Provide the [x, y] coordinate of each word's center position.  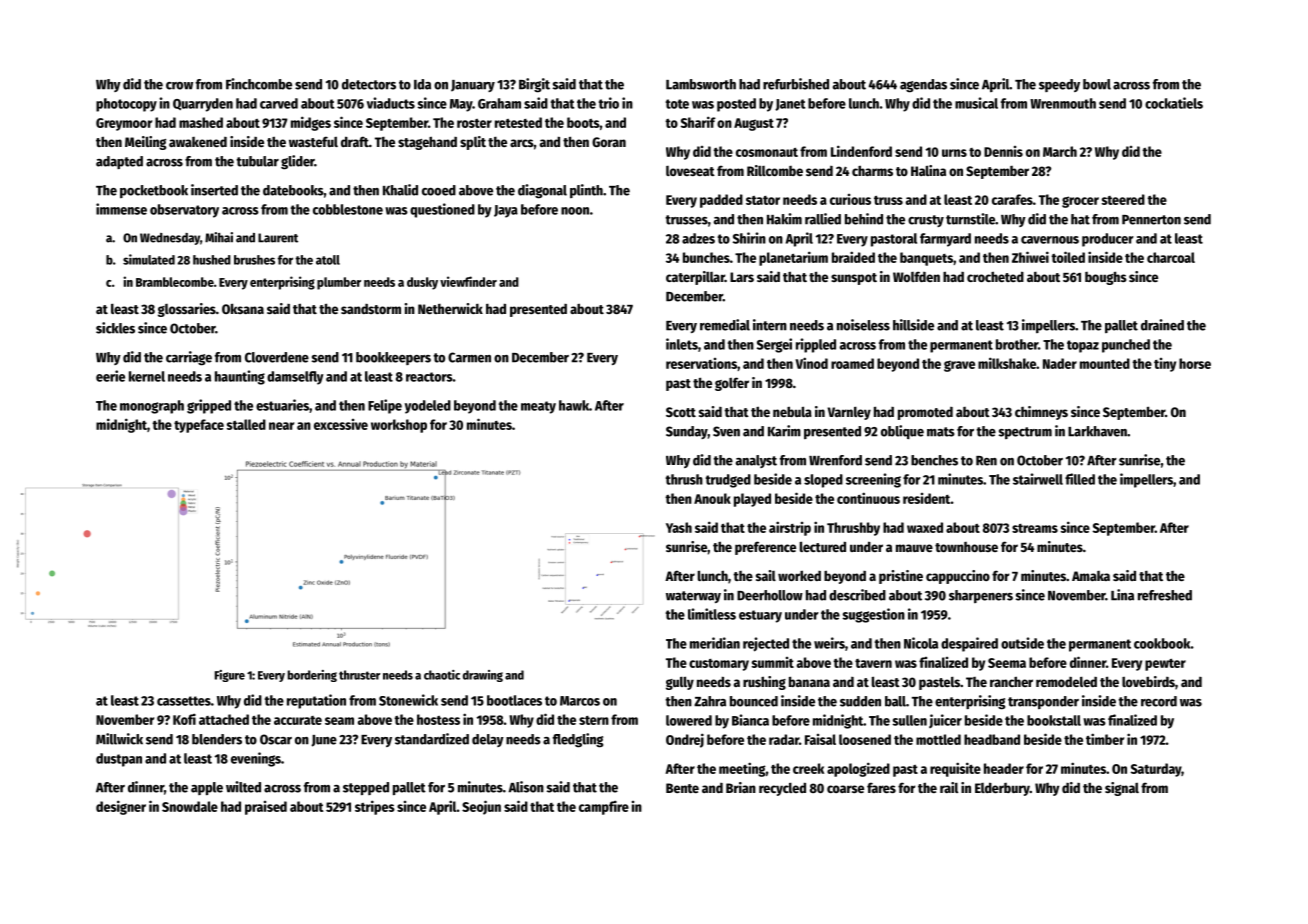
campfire [604, 807]
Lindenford [861, 151]
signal [1122, 789]
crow [179, 86]
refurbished [796, 84]
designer [121, 807]
